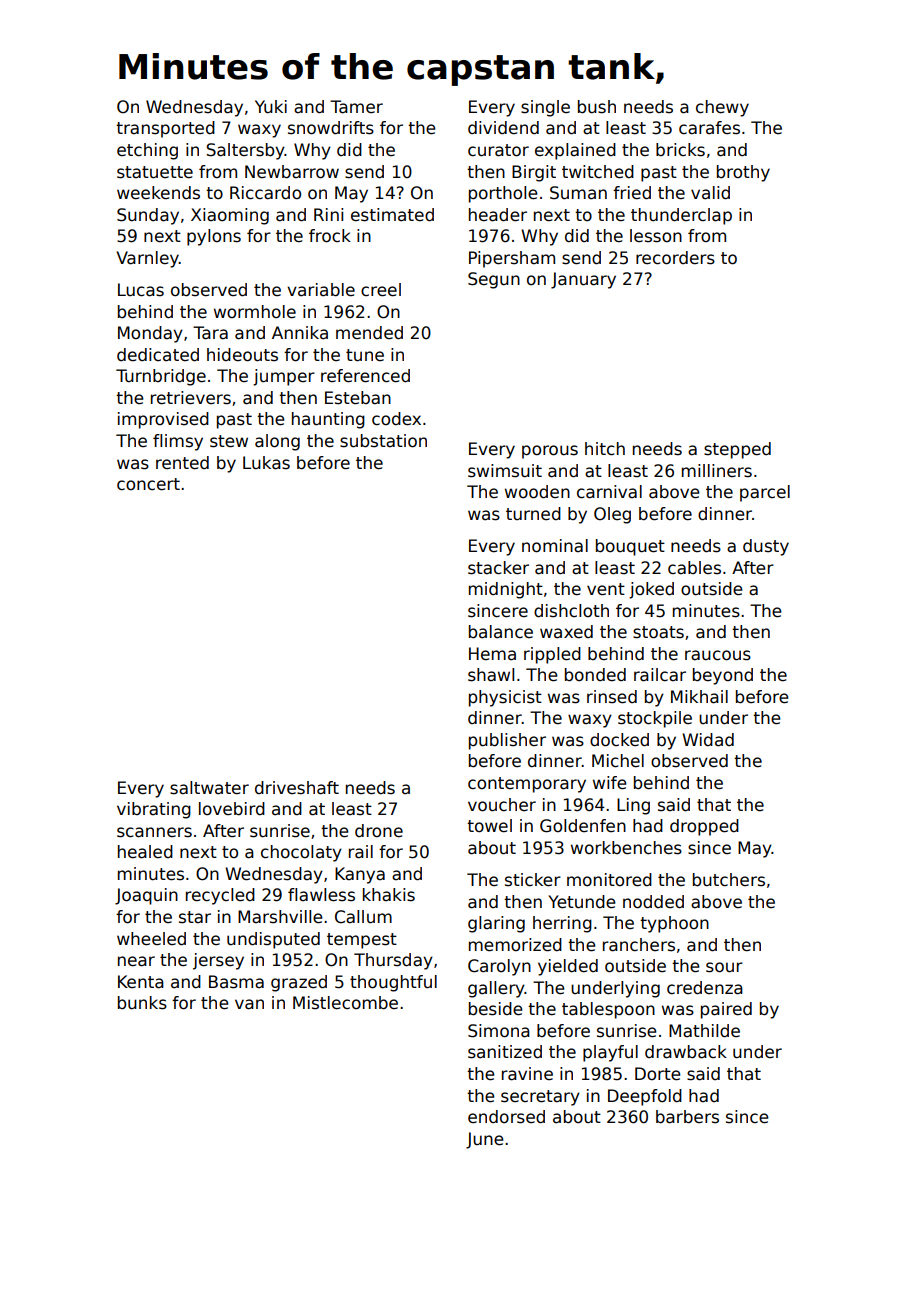  Describe the element at coordinates (266, 463) in the screenshot. I see `Lukas` at that location.
